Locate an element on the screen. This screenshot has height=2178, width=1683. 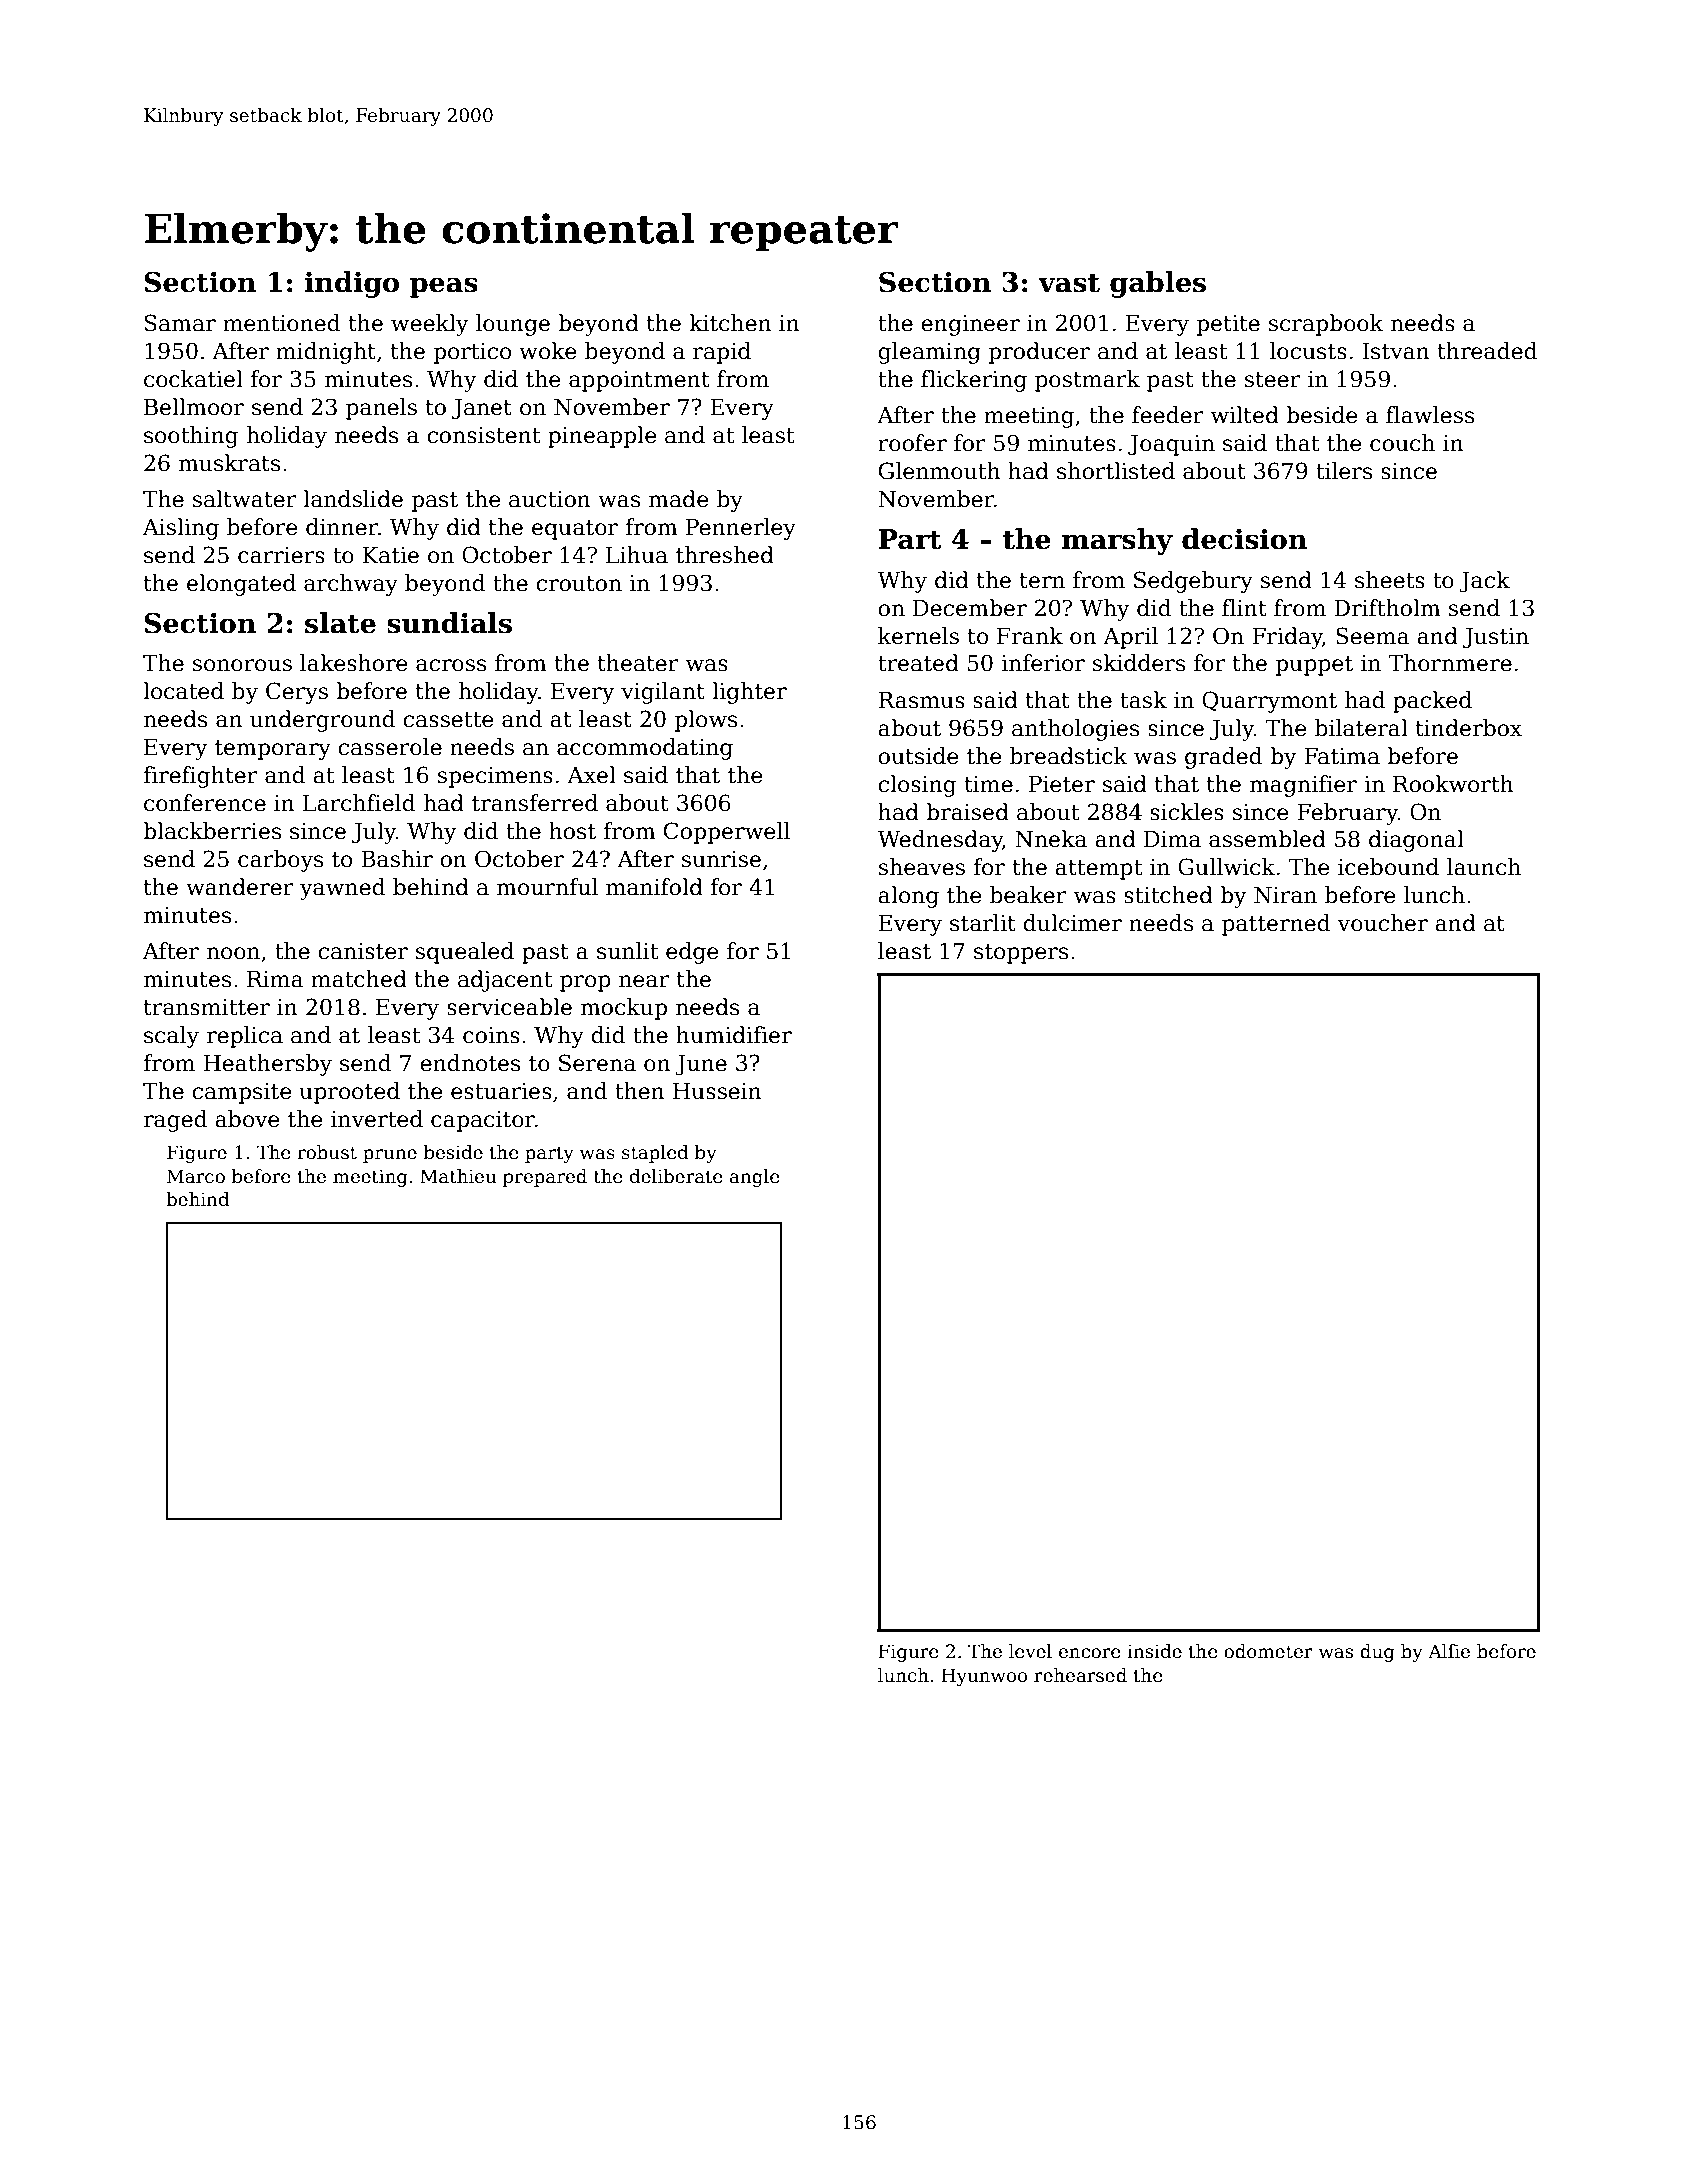
engineer is located at coordinates (970, 325).
